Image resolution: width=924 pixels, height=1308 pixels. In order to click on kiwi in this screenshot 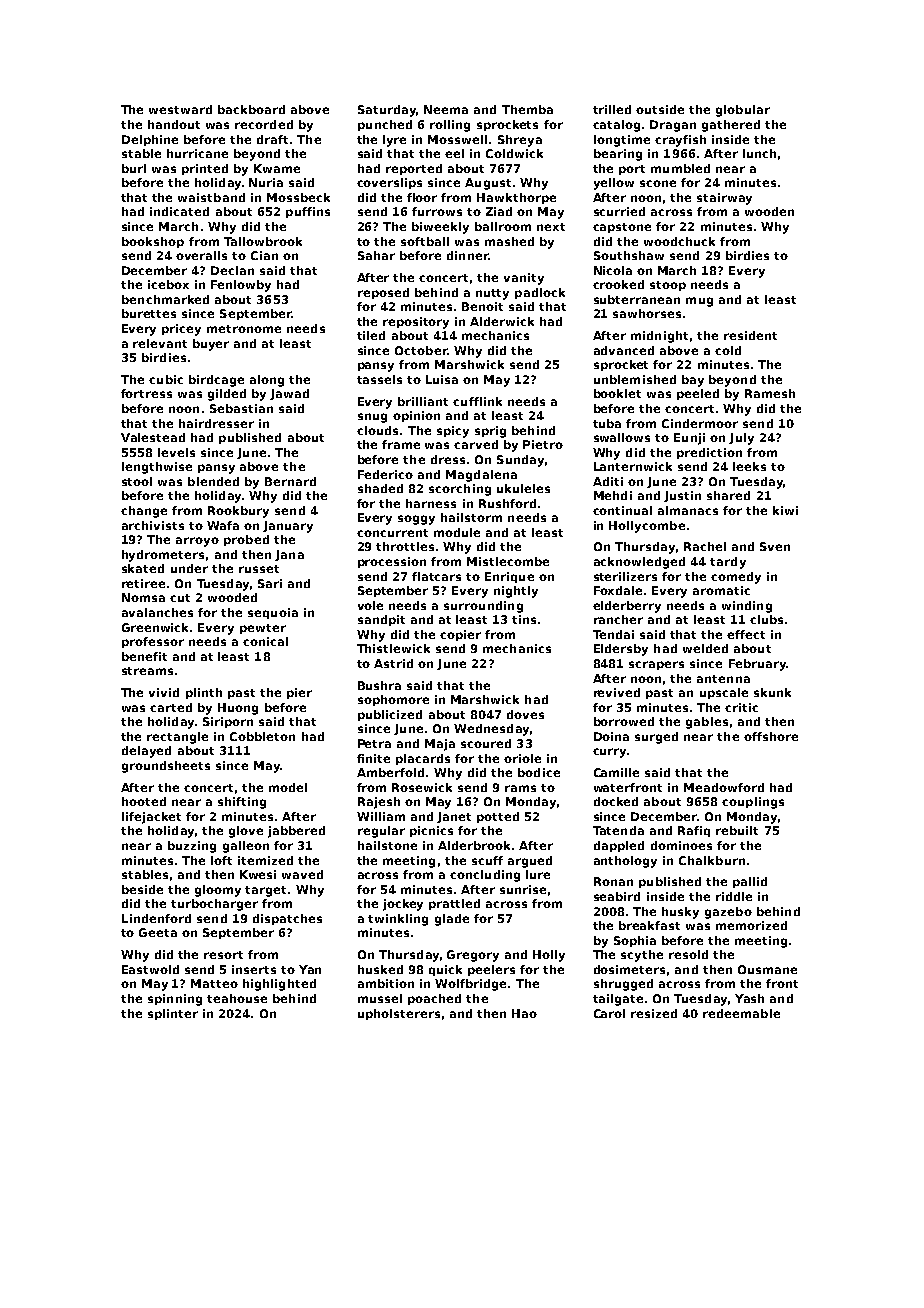, I will do `click(785, 510)`.
